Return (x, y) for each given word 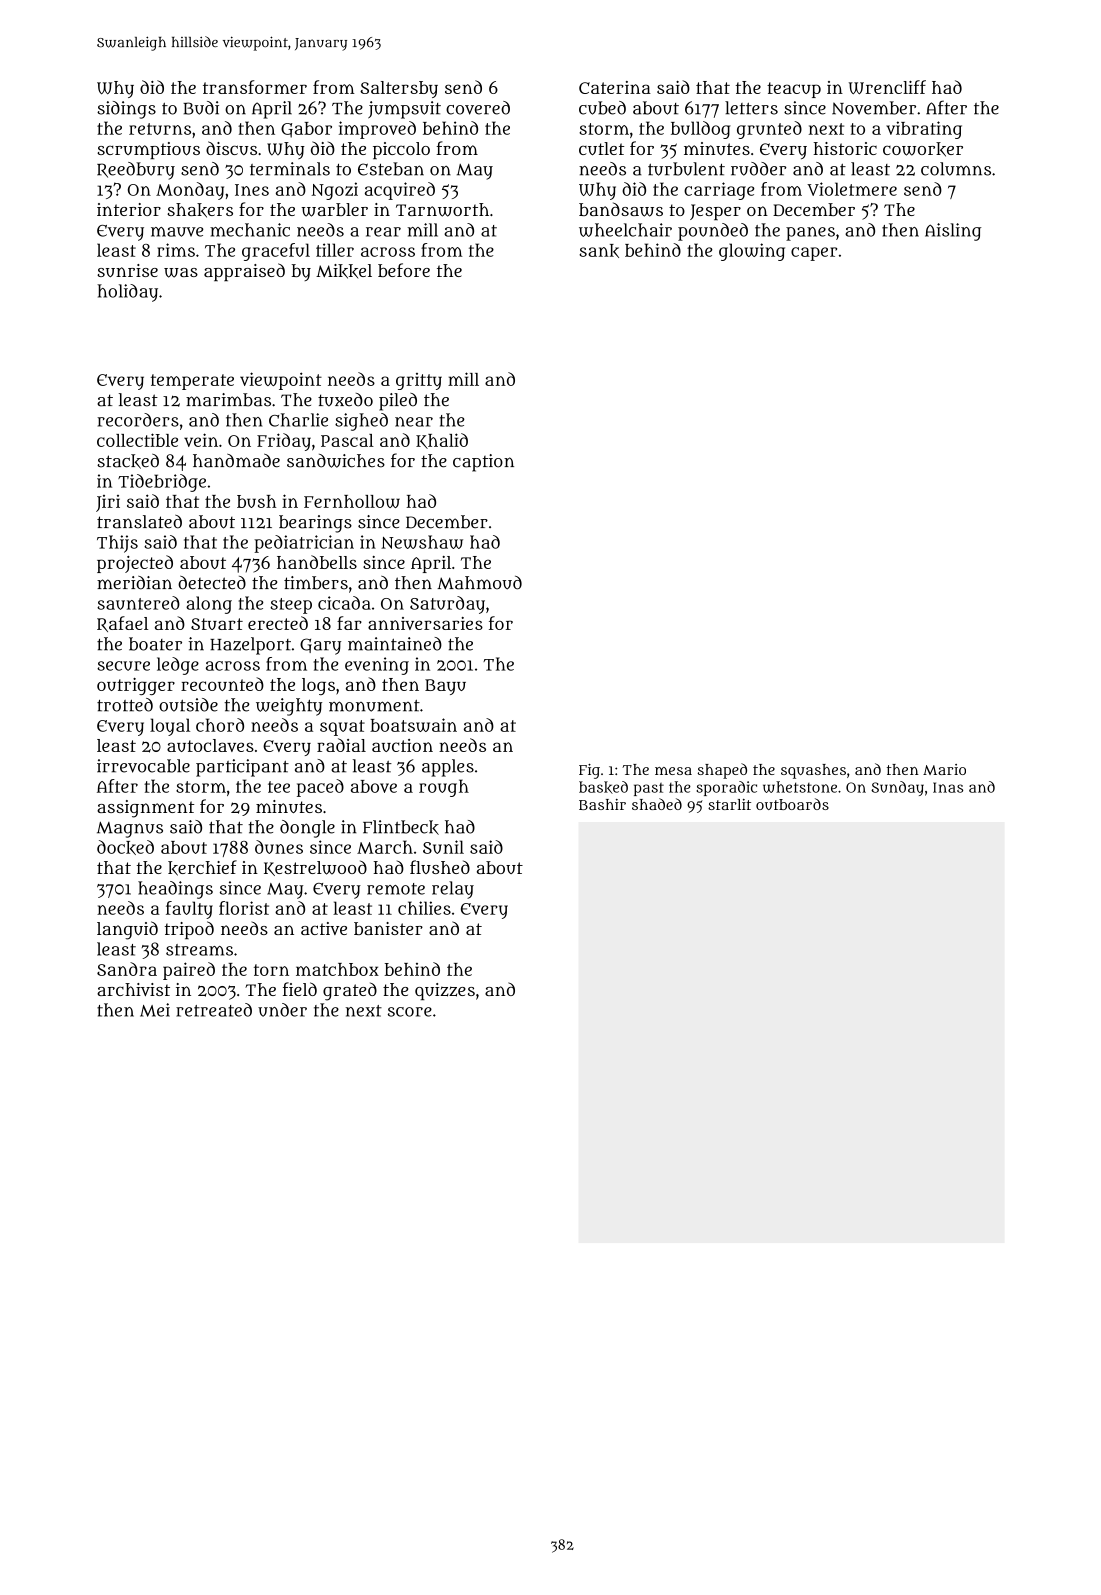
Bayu (445, 687)
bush (256, 501)
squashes (813, 771)
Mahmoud (479, 583)
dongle (307, 829)
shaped (722, 771)
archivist (133, 989)
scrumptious (148, 150)
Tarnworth (442, 210)
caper (814, 254)
